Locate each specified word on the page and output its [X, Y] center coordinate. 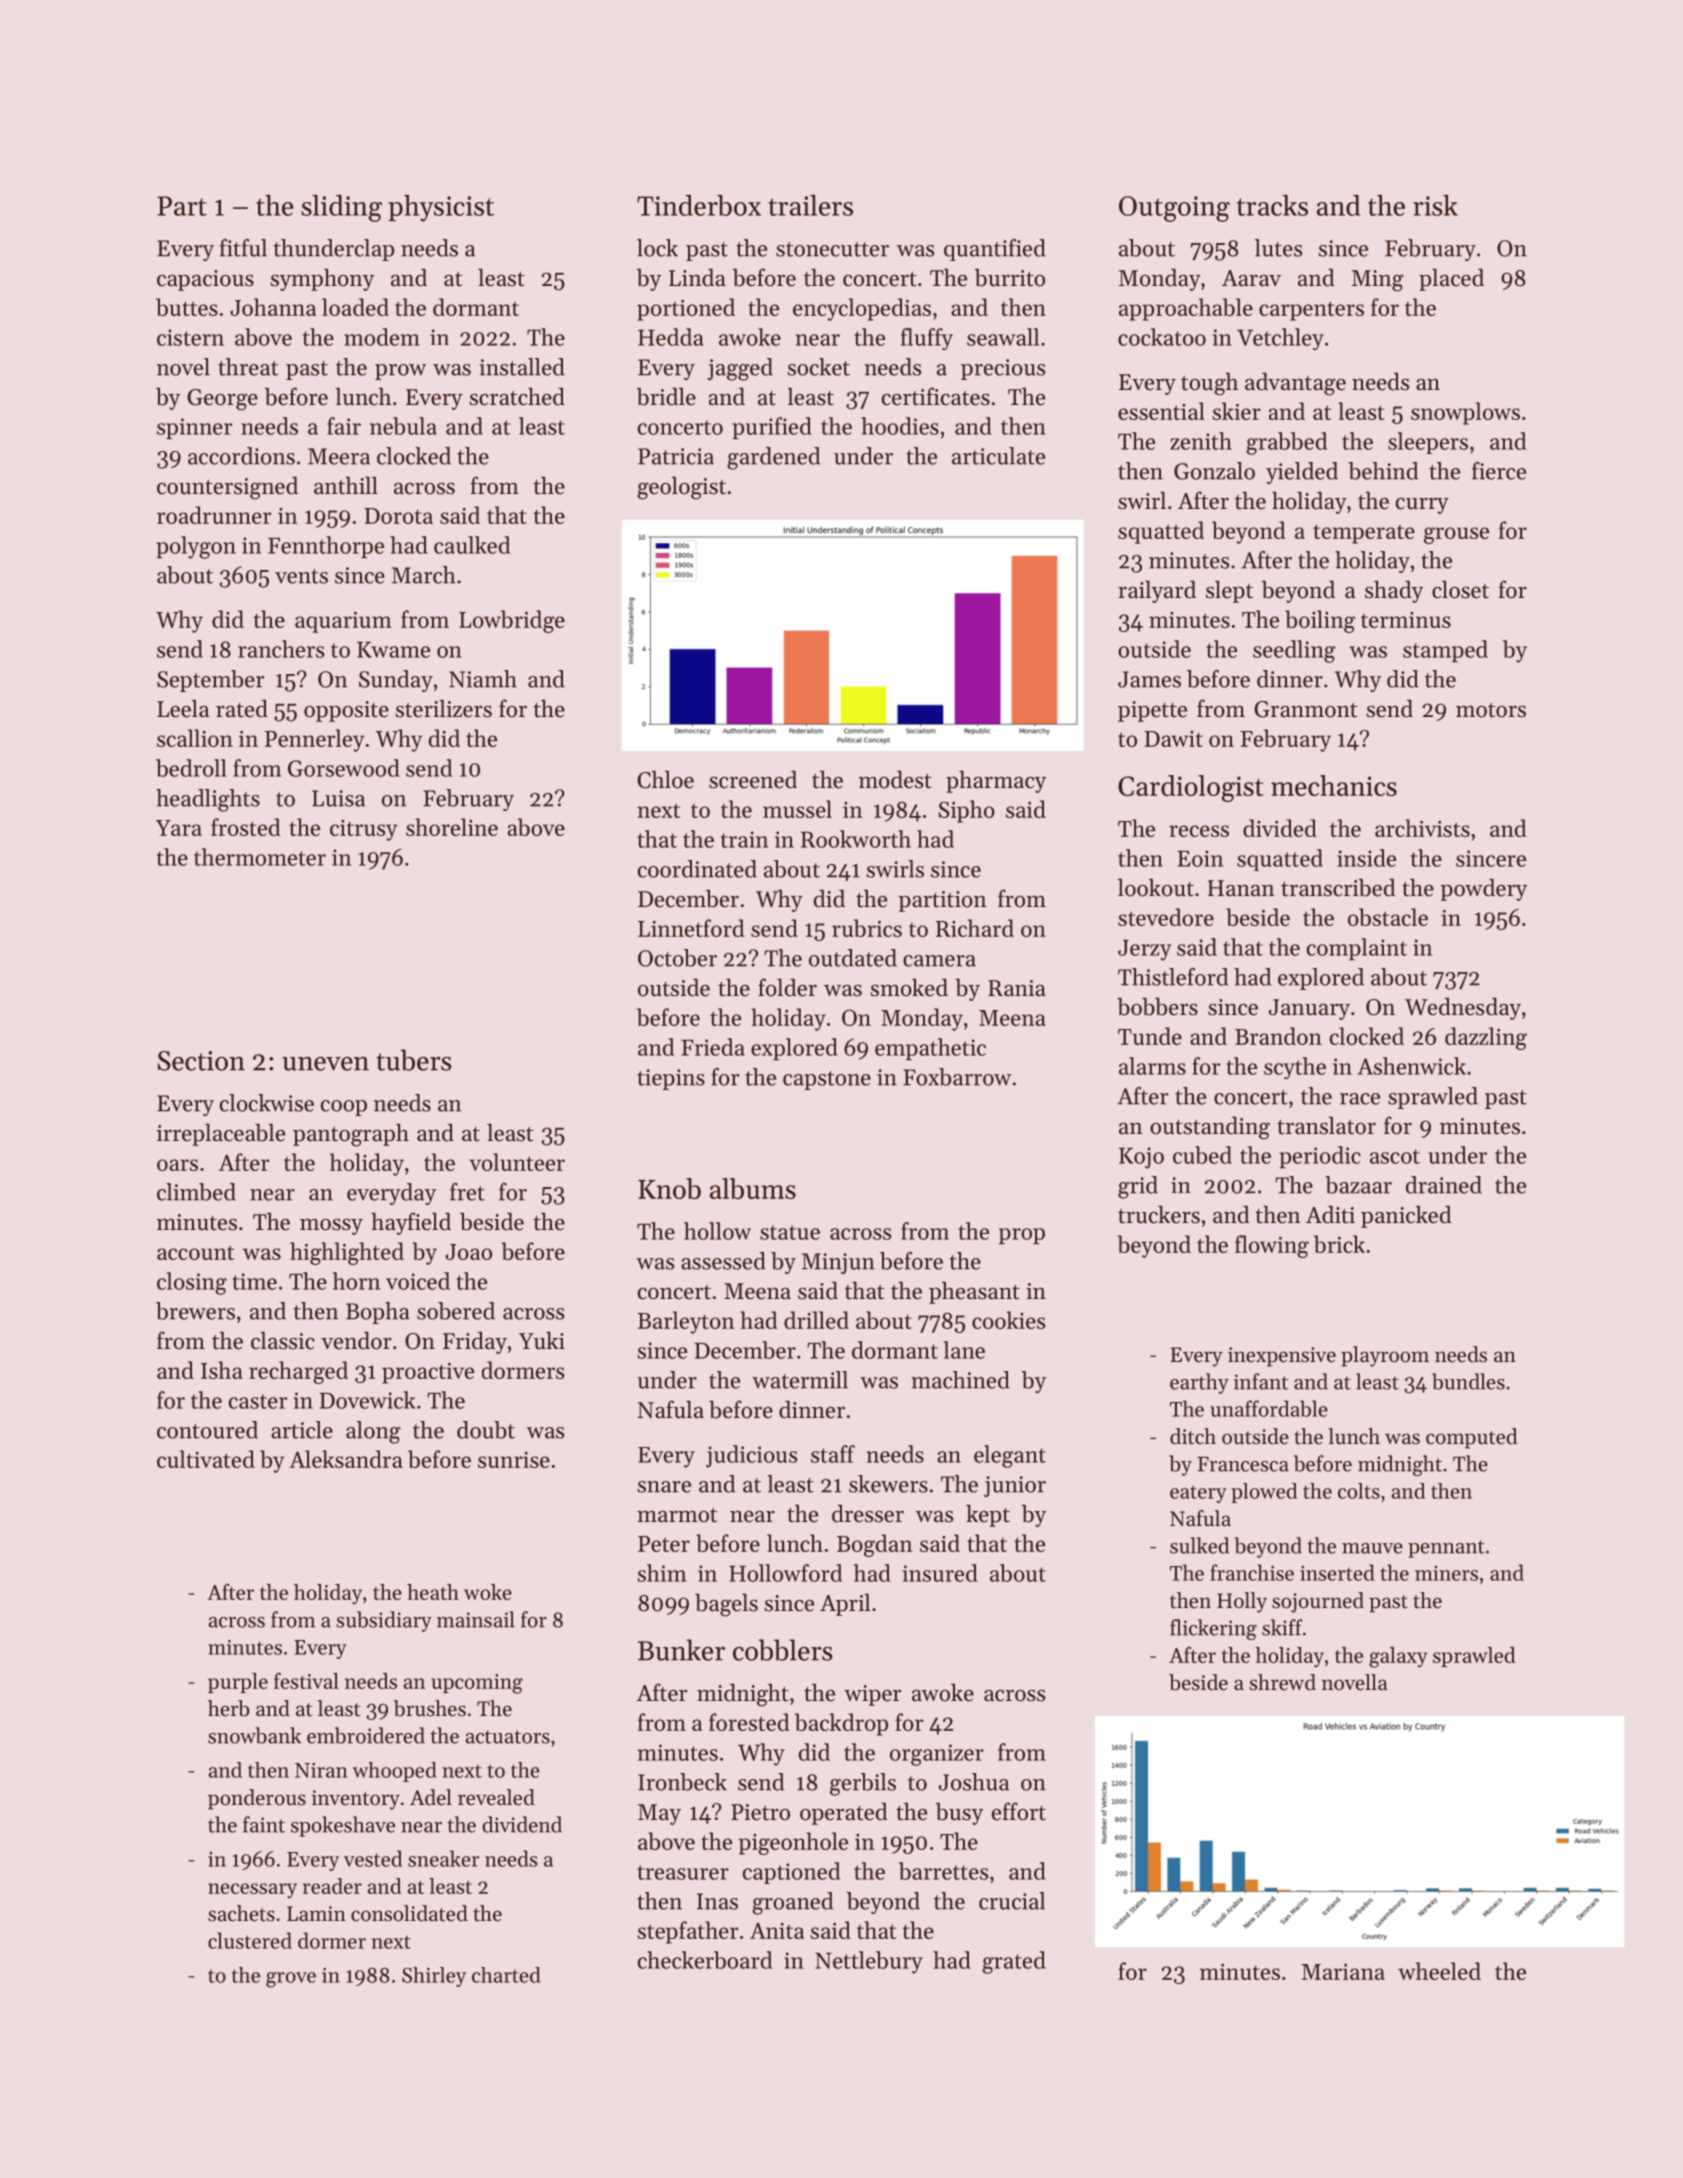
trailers [810, 205]
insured [940, 1573]
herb [228, 1708]
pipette [1152, 711]
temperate [1364, 534]
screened [753, 780]
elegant [1010, 1456]
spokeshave [343, 1826]
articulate [998, 456]
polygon [196, 547]
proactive [428, 1373]
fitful [243, 248]
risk [1435, 205]
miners [1446, 1573]
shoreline [452, 827]
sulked [1199, 1545]
